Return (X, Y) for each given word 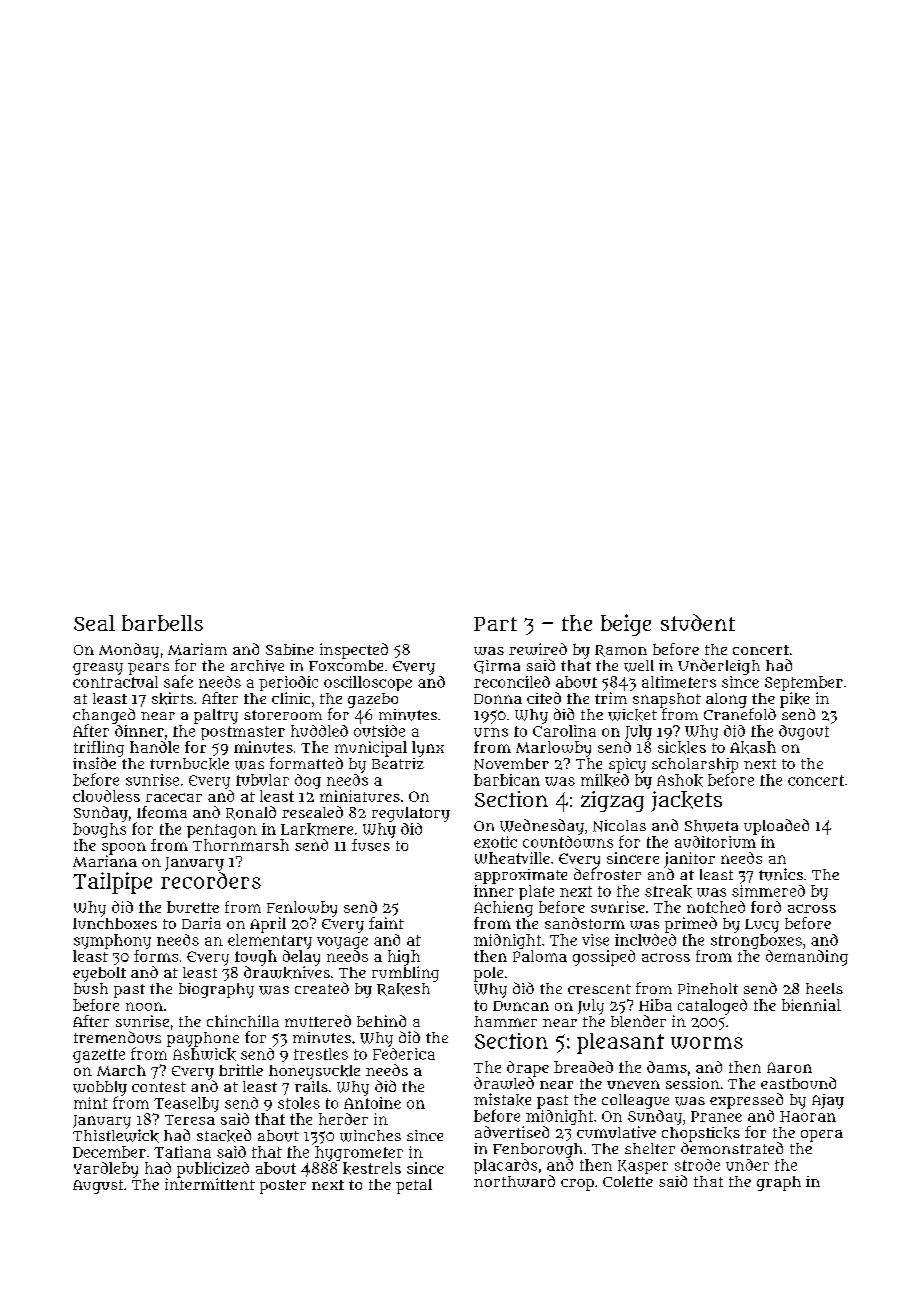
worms (707, 1043)
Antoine (372, 1103)
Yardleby (106, 1170)
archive (257, 666)
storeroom (283, 715)
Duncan (521, 1006)
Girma (497, 667)
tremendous (117, 1037)
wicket (632, 715)
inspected (354, 651)
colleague (635, 1101)
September (804, 683)
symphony (112, 941)
